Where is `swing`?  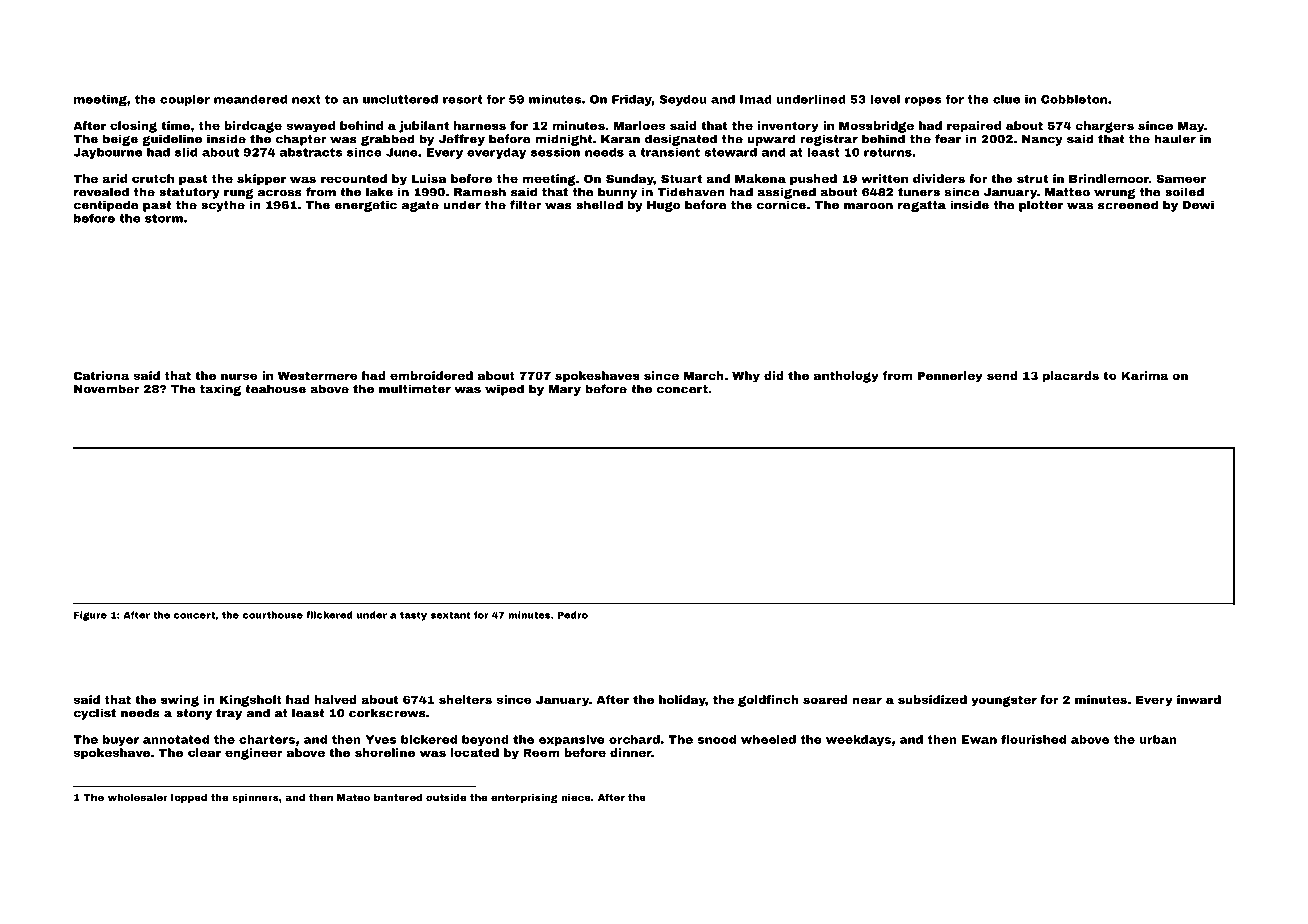
swing is located at coordinates (180, 701).
